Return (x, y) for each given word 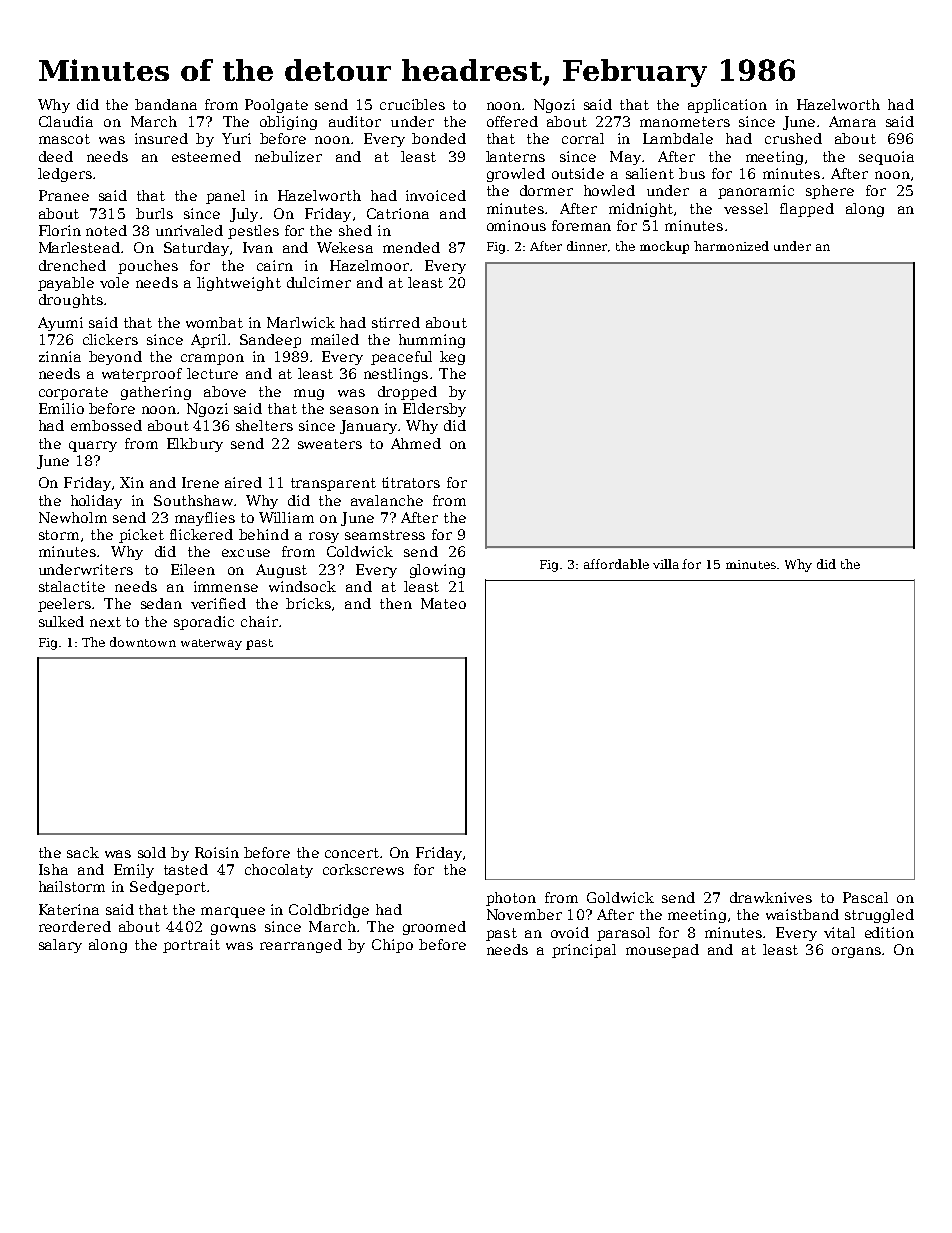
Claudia (66, 121)
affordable (616, 564)
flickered (201, 534)
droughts (71, 301)
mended (411, 247)
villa (666, 564)
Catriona (398, 213)
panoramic (756, 192)
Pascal (865, 897)
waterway (211, 644)
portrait (191, 946)
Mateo (443, 603)
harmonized (731, 246)
